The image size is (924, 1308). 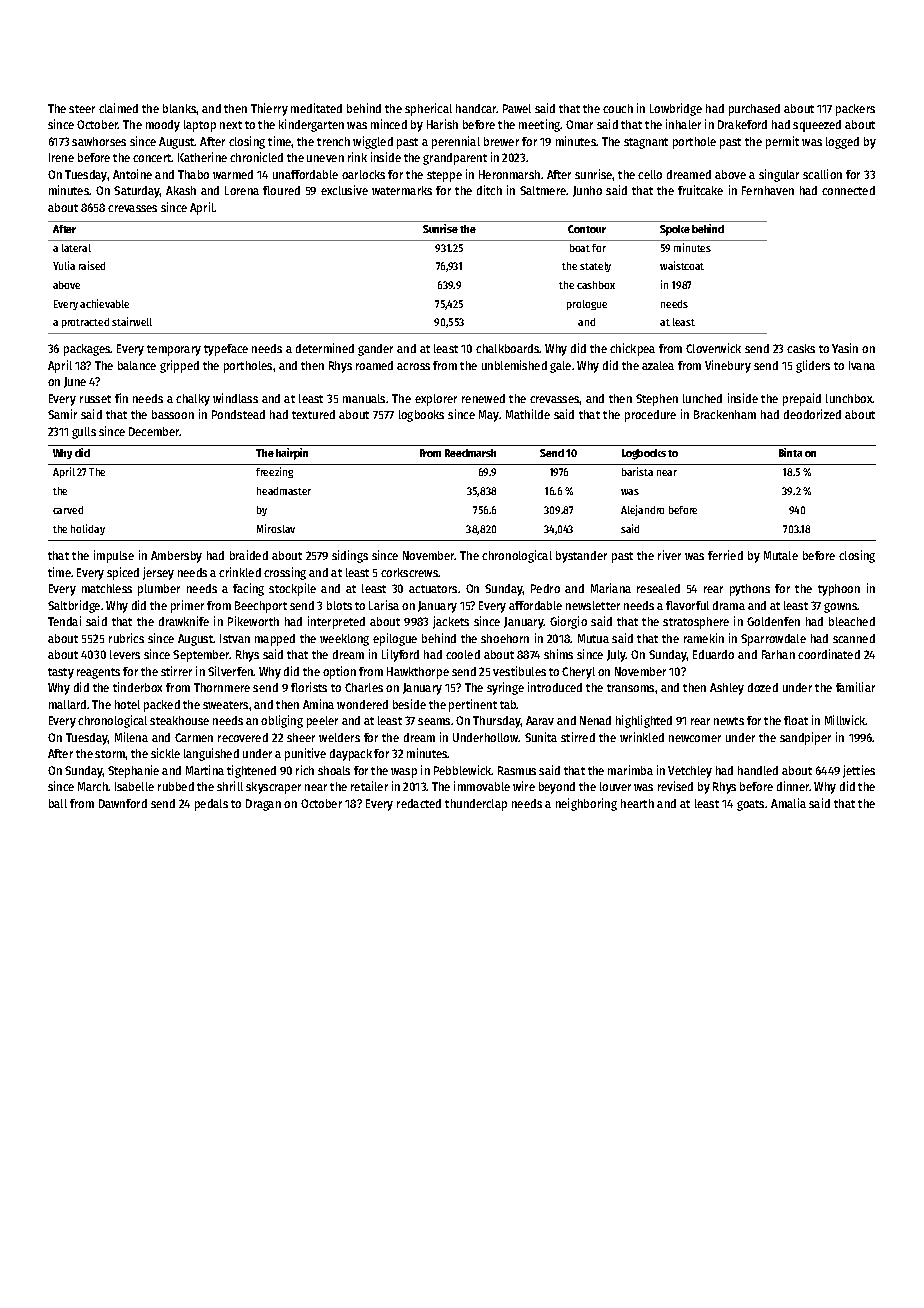 I want to click on gulls, so click(x=84, y=433).
